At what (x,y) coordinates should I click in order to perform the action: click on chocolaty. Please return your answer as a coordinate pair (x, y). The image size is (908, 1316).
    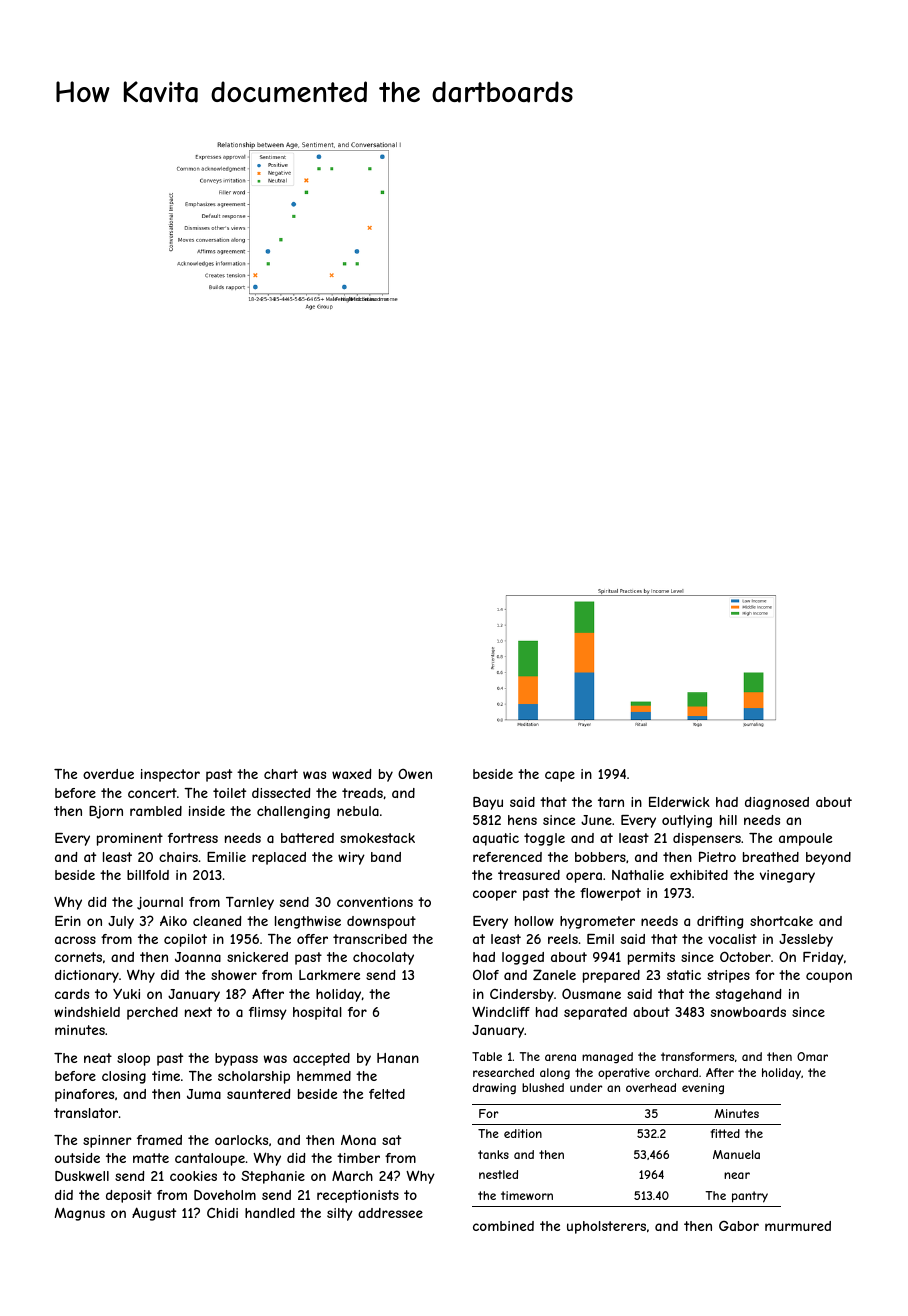
    Looking at the image, I should click on (383, 958).
